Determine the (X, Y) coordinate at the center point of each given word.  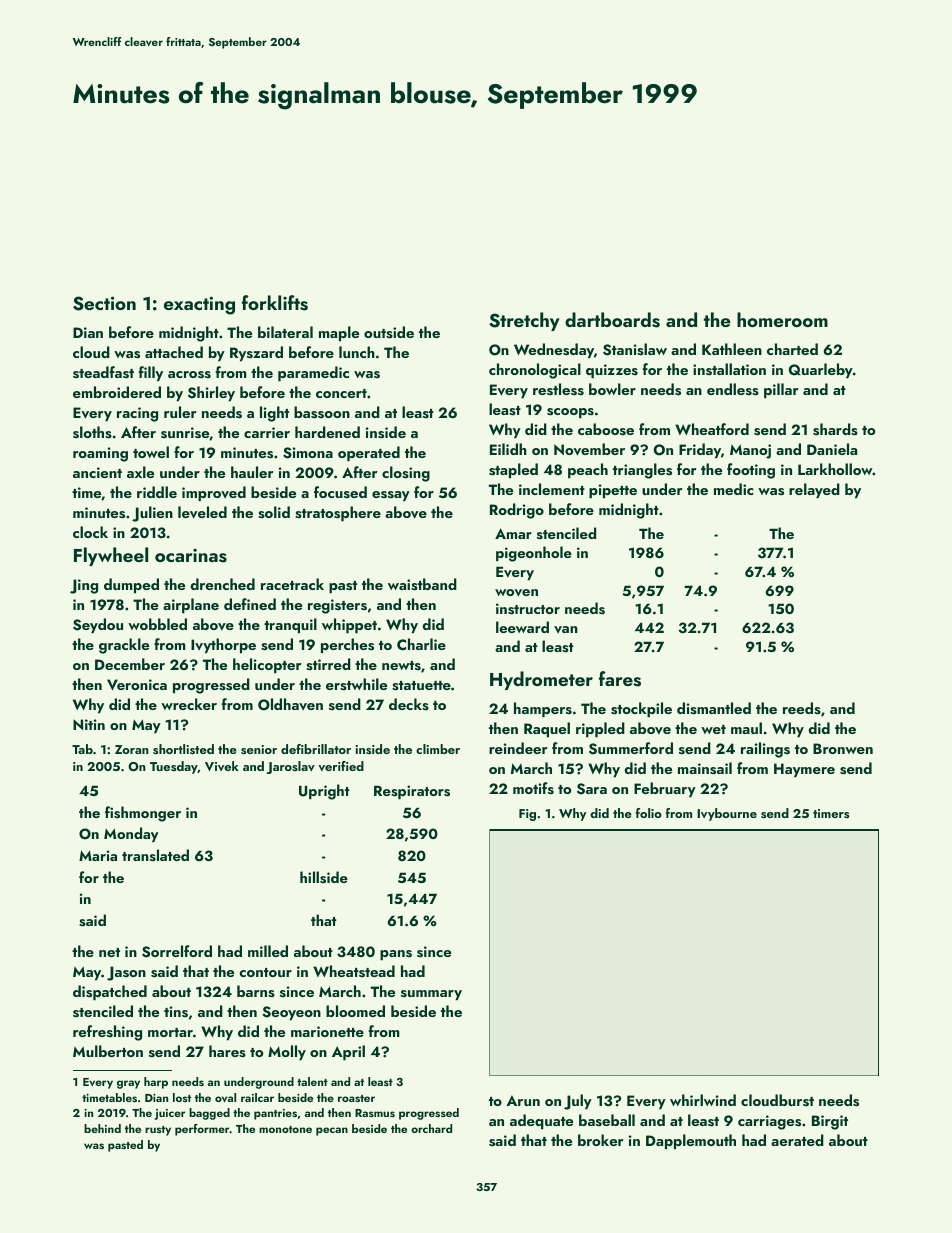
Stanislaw (635, 349)
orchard (431, 1128)
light (274, 414)
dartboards (612, 320)
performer (202, 1130)
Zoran (132, 749)
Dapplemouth (691, 1142)
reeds (802, 708)
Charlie (421, 644)
